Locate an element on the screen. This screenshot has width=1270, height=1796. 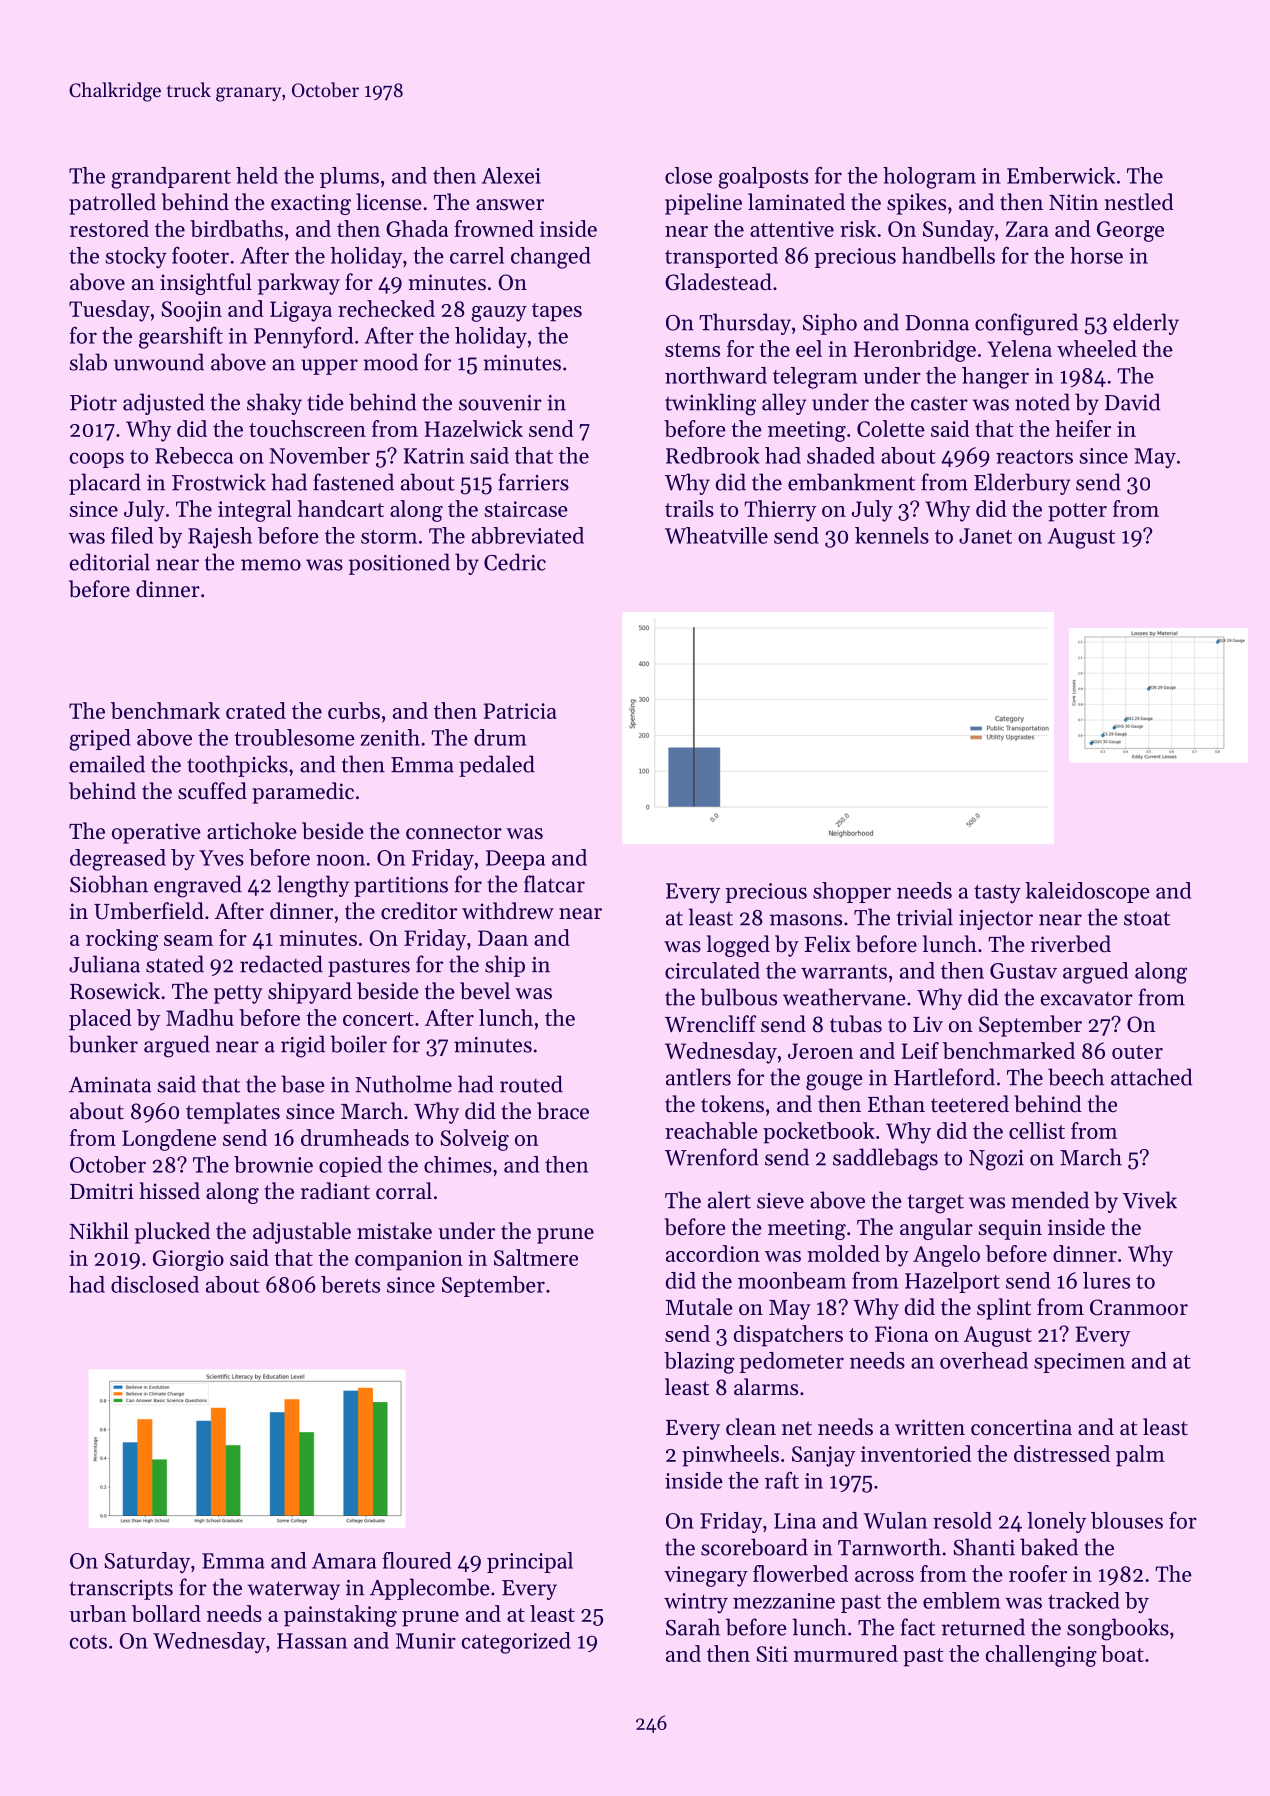
souvenir is located at coordinates (500, 403).
